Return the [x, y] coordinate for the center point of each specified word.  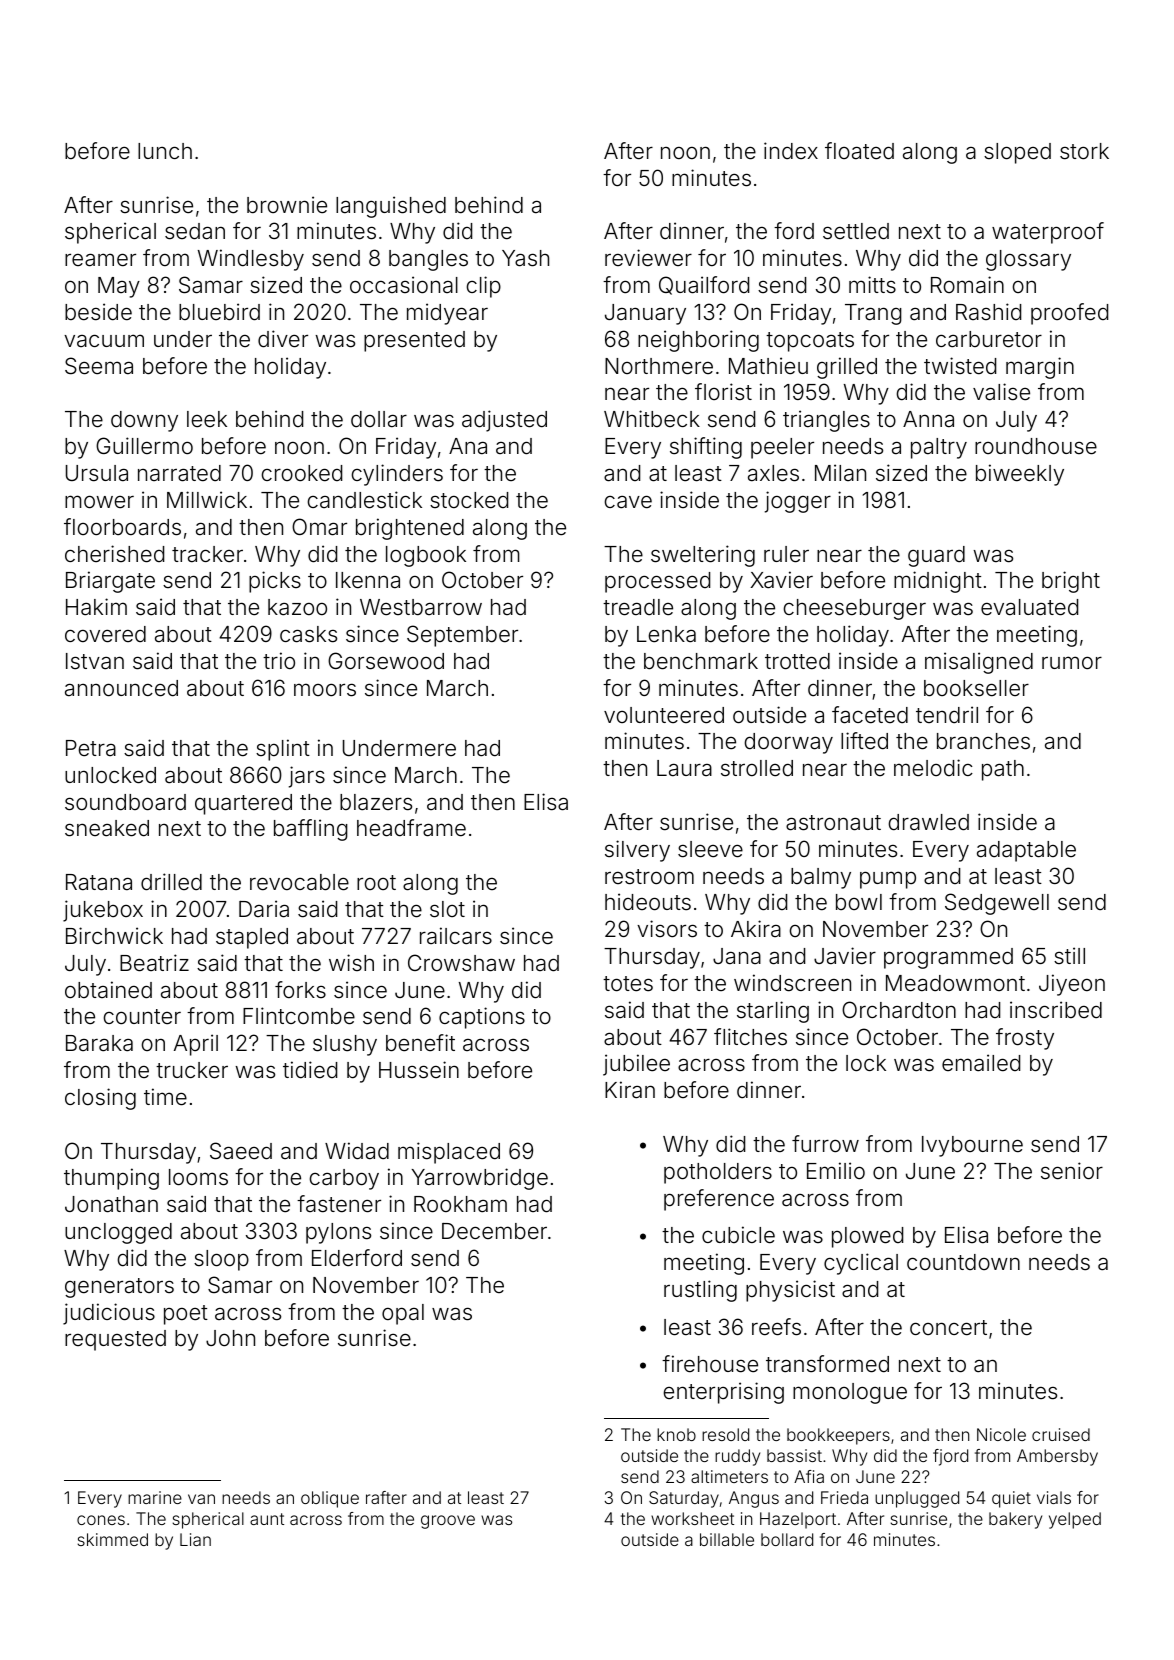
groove [448, 1522]
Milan [840, 472]
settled [856, 231]
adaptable [1026, 851]
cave [628, 502]
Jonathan [111, 1204]
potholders [718, 1173]
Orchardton [899, 1010]
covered [105, 634]
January [645, 314]
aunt [267, 1519]
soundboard [125, 802]
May [119, 287]
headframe [411, 828]
